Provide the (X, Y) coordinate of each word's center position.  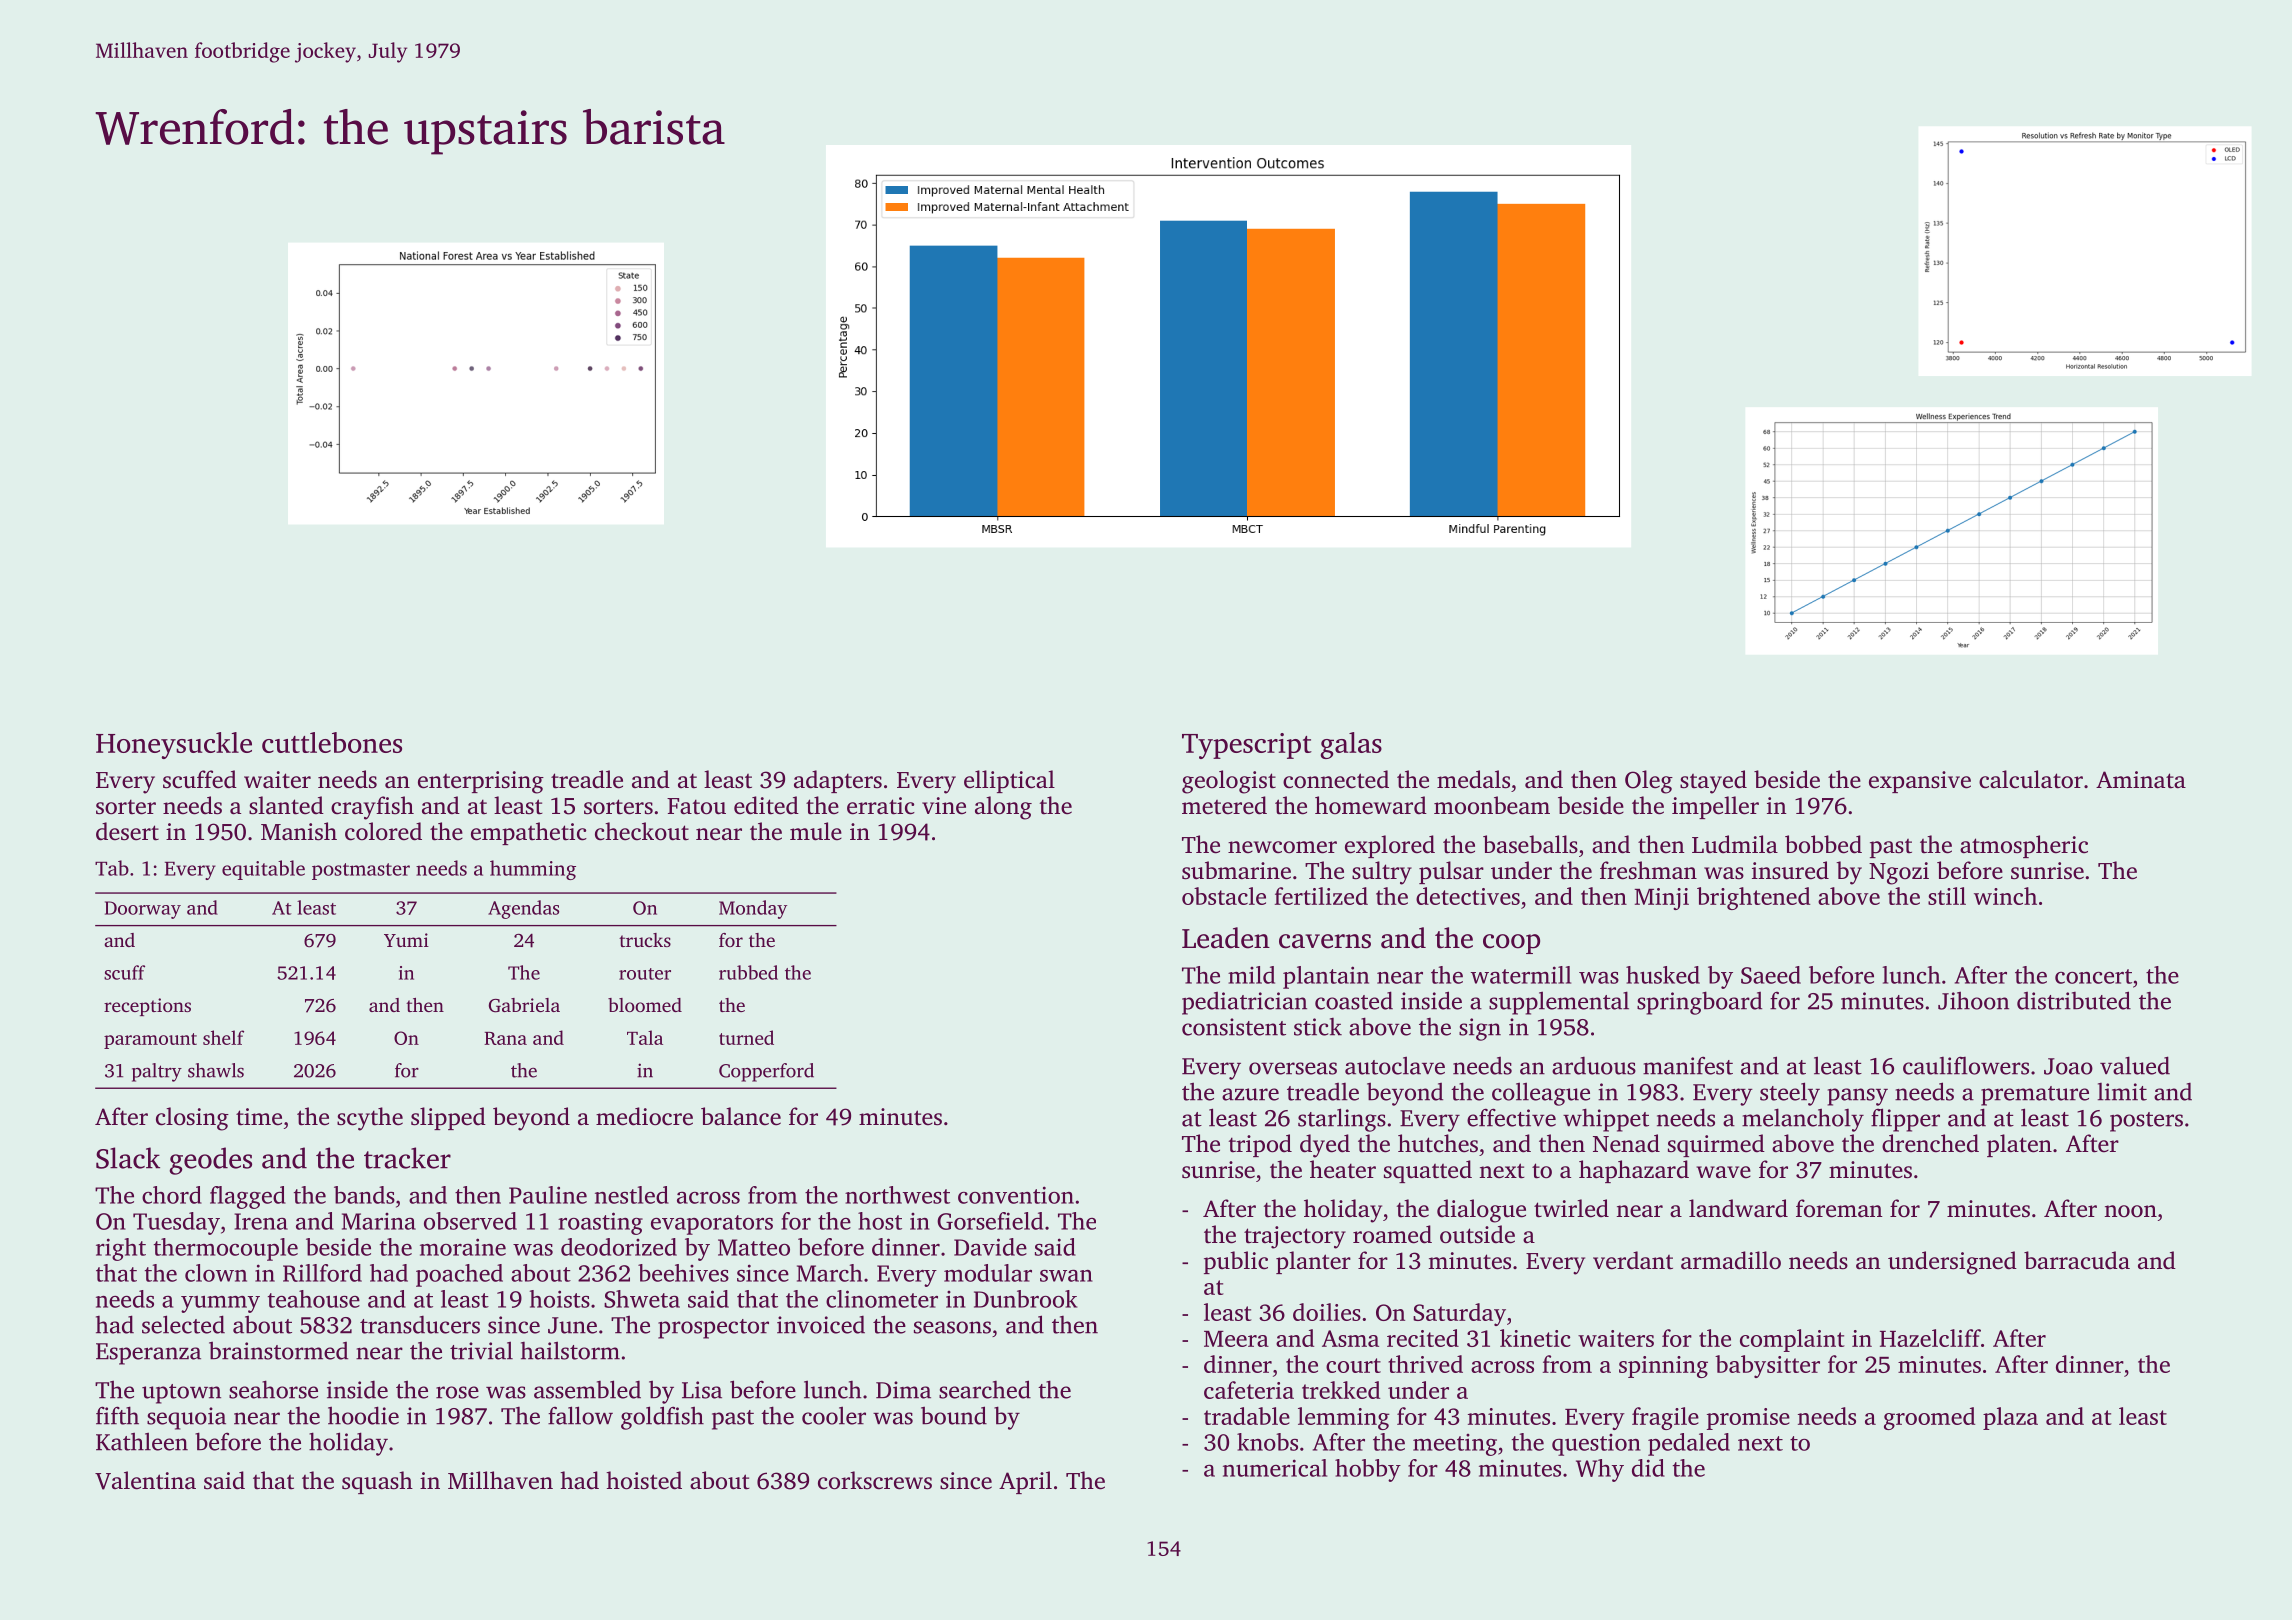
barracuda (2077, 1260)
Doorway (143, 910)
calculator (2031, 779)
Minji (1661, 899)
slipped (448, 1118)
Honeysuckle (174, 745)
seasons (952, 1327)
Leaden (1226, 938)
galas (1351, 745)
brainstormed (278, 1350)
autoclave (1395, 1065)
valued (2135, 1065)
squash (377, 1482)
